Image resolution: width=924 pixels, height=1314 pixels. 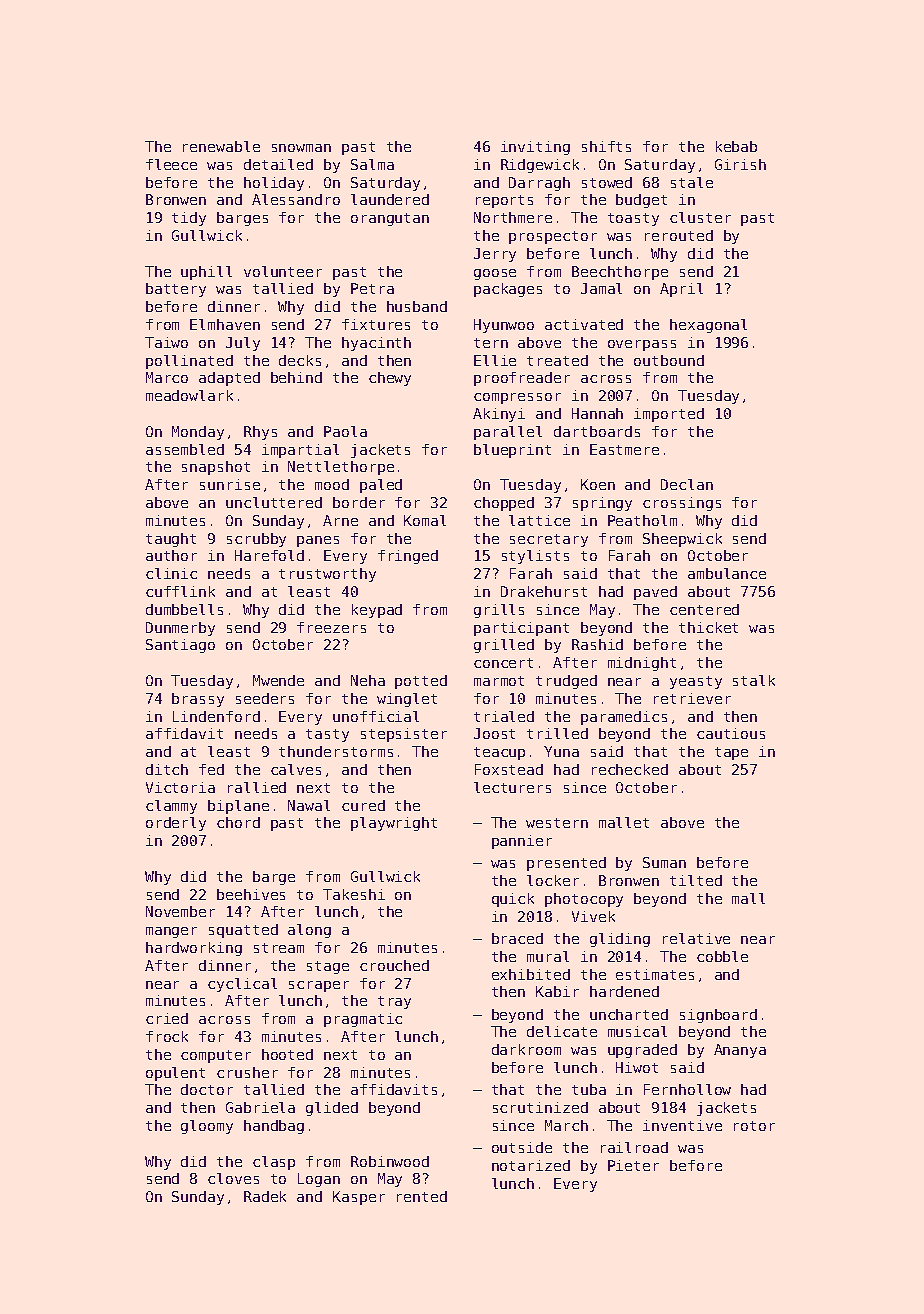 What do you see at coordinates (736, 146) in the screenshot?
I see `kebab` at bounding box center [736, 146].
